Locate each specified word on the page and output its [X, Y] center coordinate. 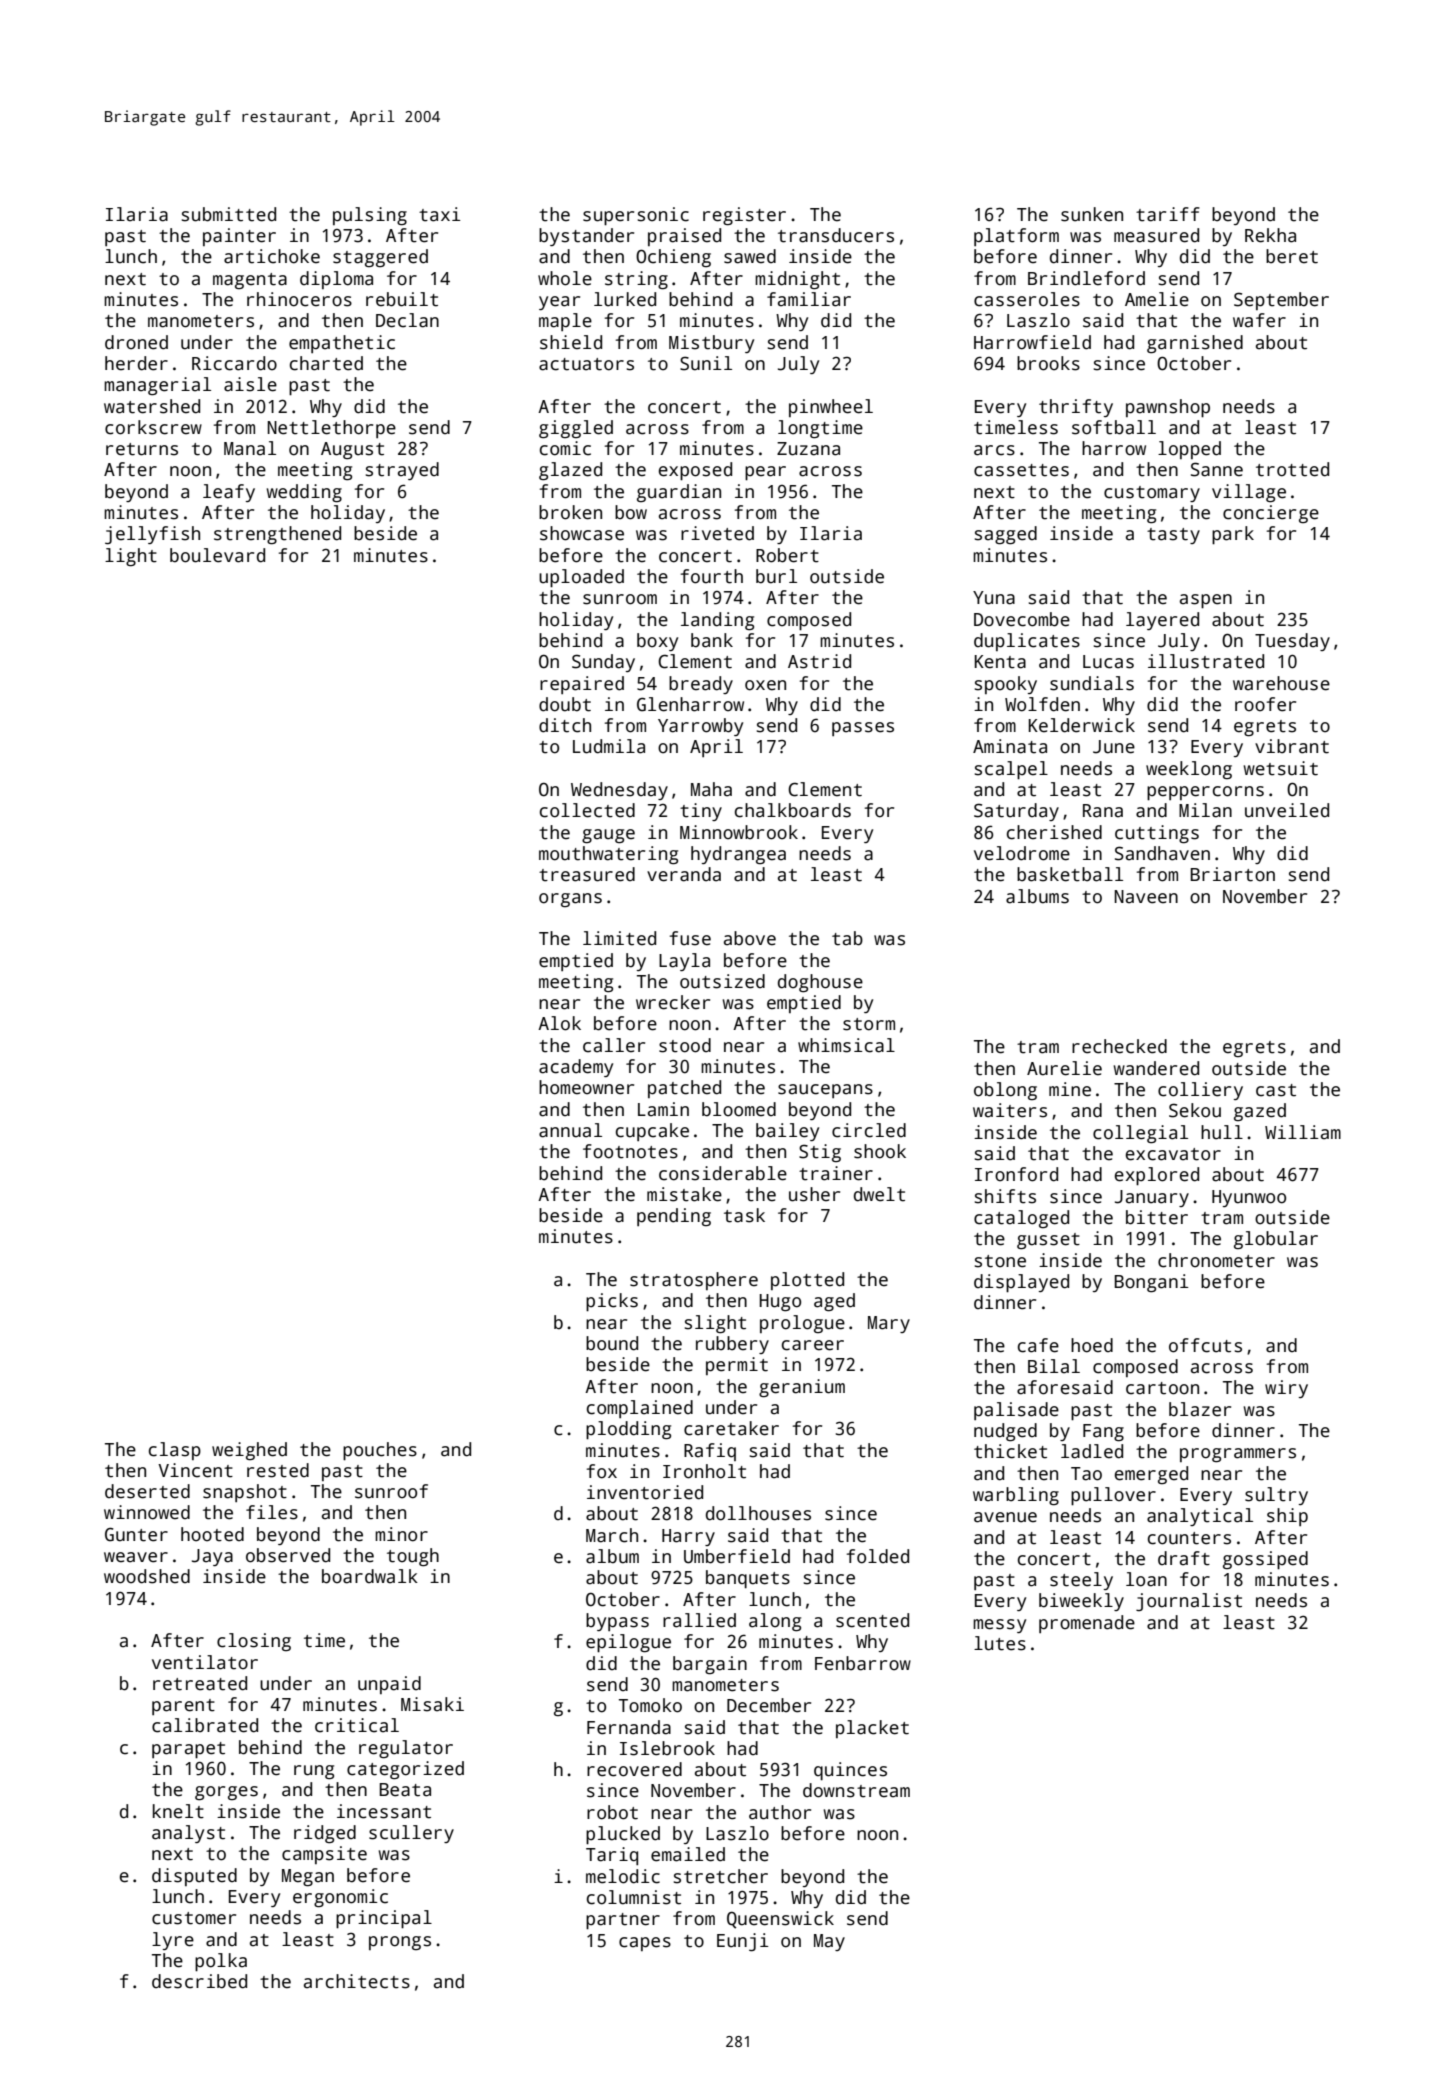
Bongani [1152, 1283]
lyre [173, 1941]
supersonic [636, 216]
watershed [152, 406]
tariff [1168, 214]
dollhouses [758, 1513]
